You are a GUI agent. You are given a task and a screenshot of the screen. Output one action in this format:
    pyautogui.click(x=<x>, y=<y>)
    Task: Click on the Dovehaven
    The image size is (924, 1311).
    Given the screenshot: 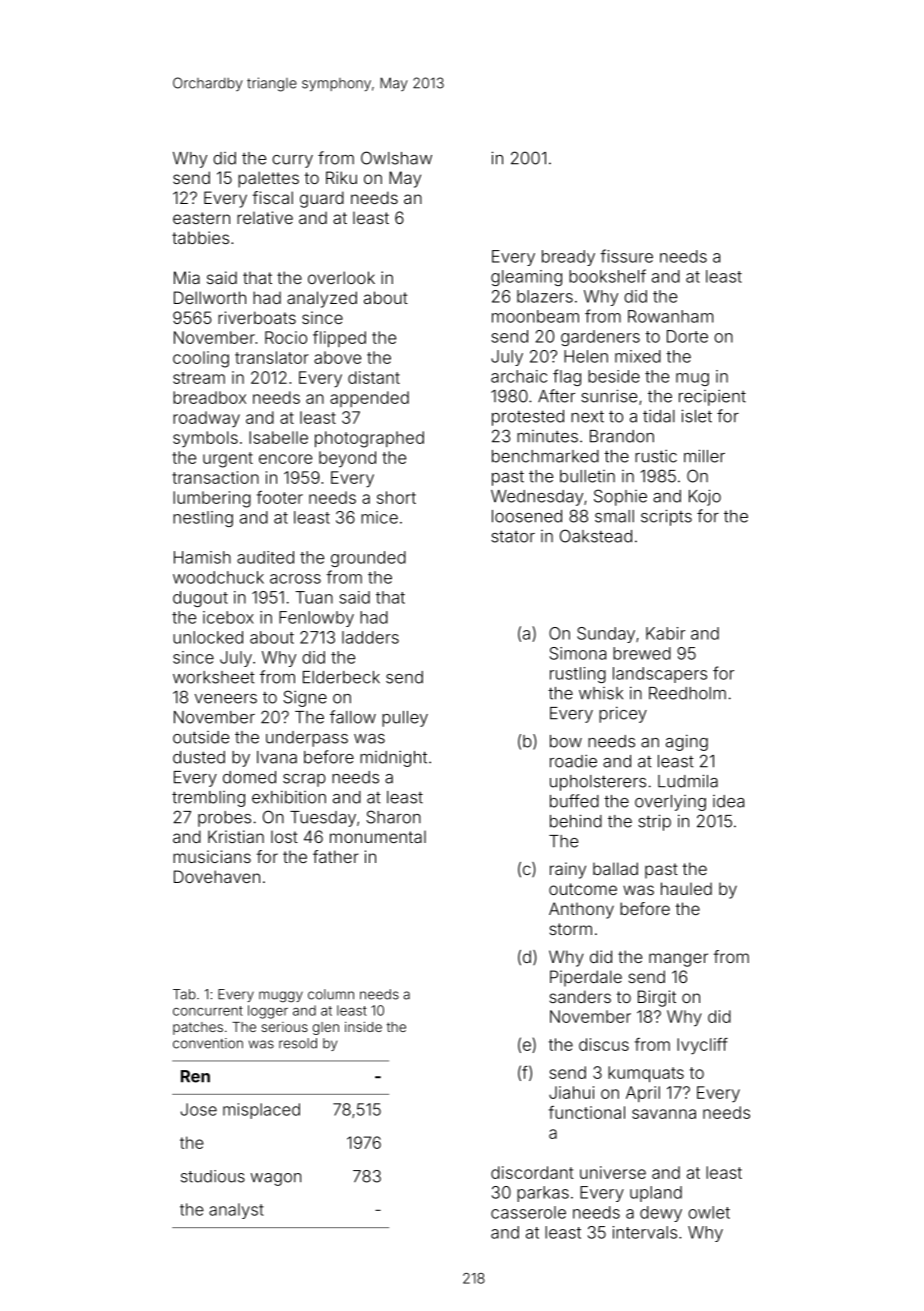 What is the action you would take?
    pyautogui.click(x=217, y=876)
